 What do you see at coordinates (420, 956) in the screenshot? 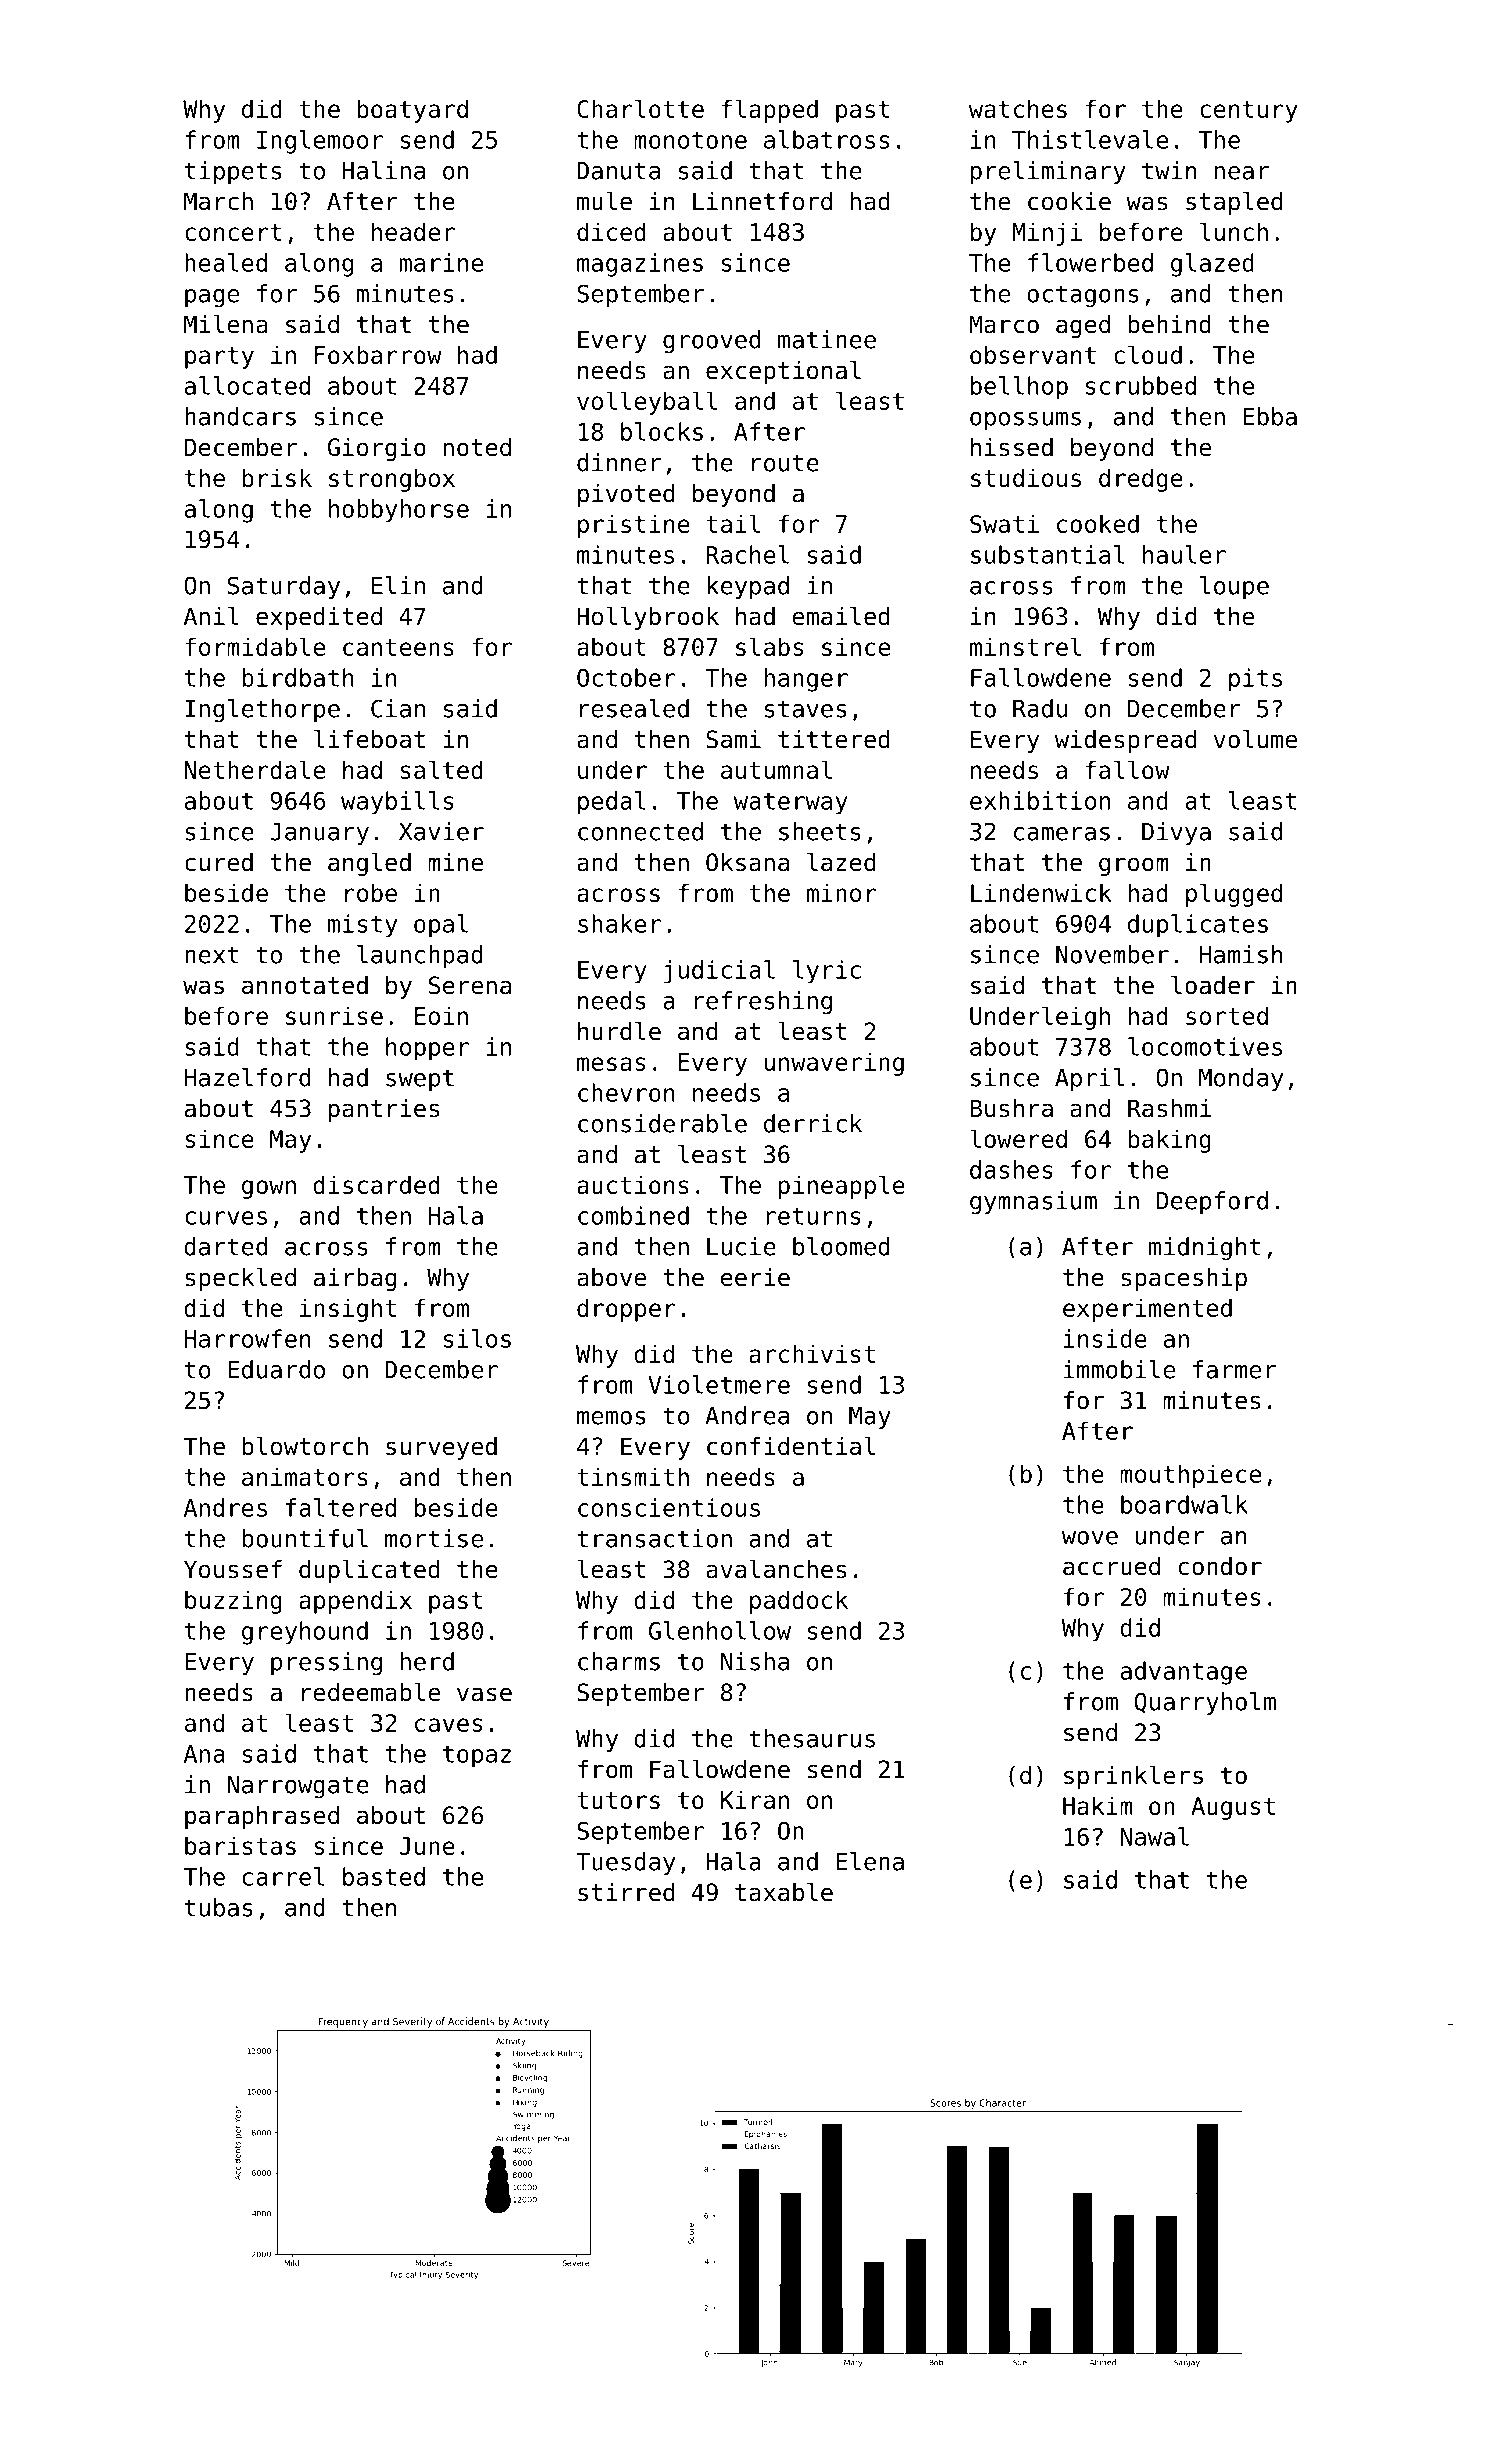
I see `launchpad` at bounding box center [420, 956].
